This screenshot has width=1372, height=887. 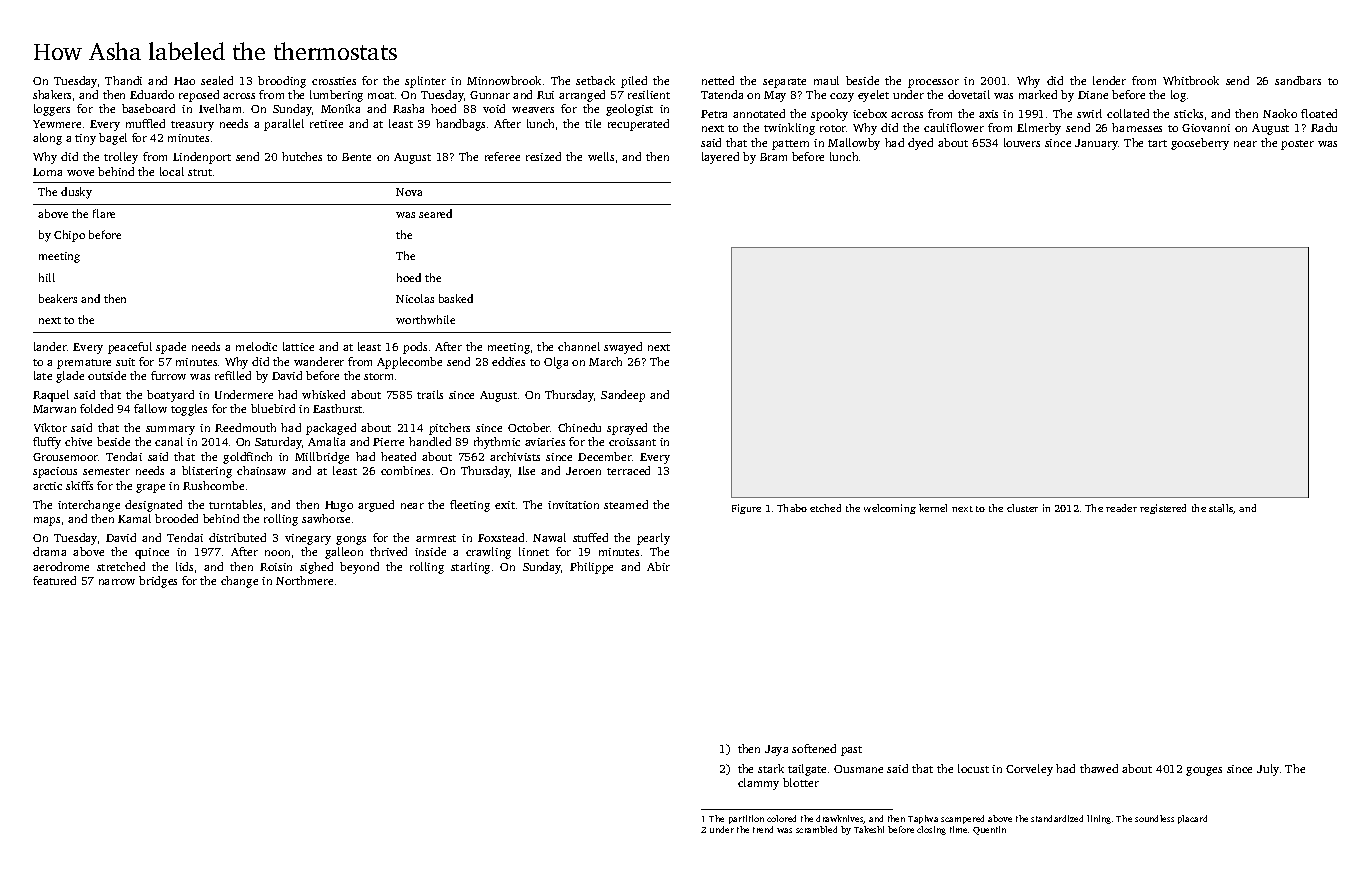 What do you see at coordinates (1022, 508) in the screenshot?
I see `cluster` at bounding box center [1022, 508].
